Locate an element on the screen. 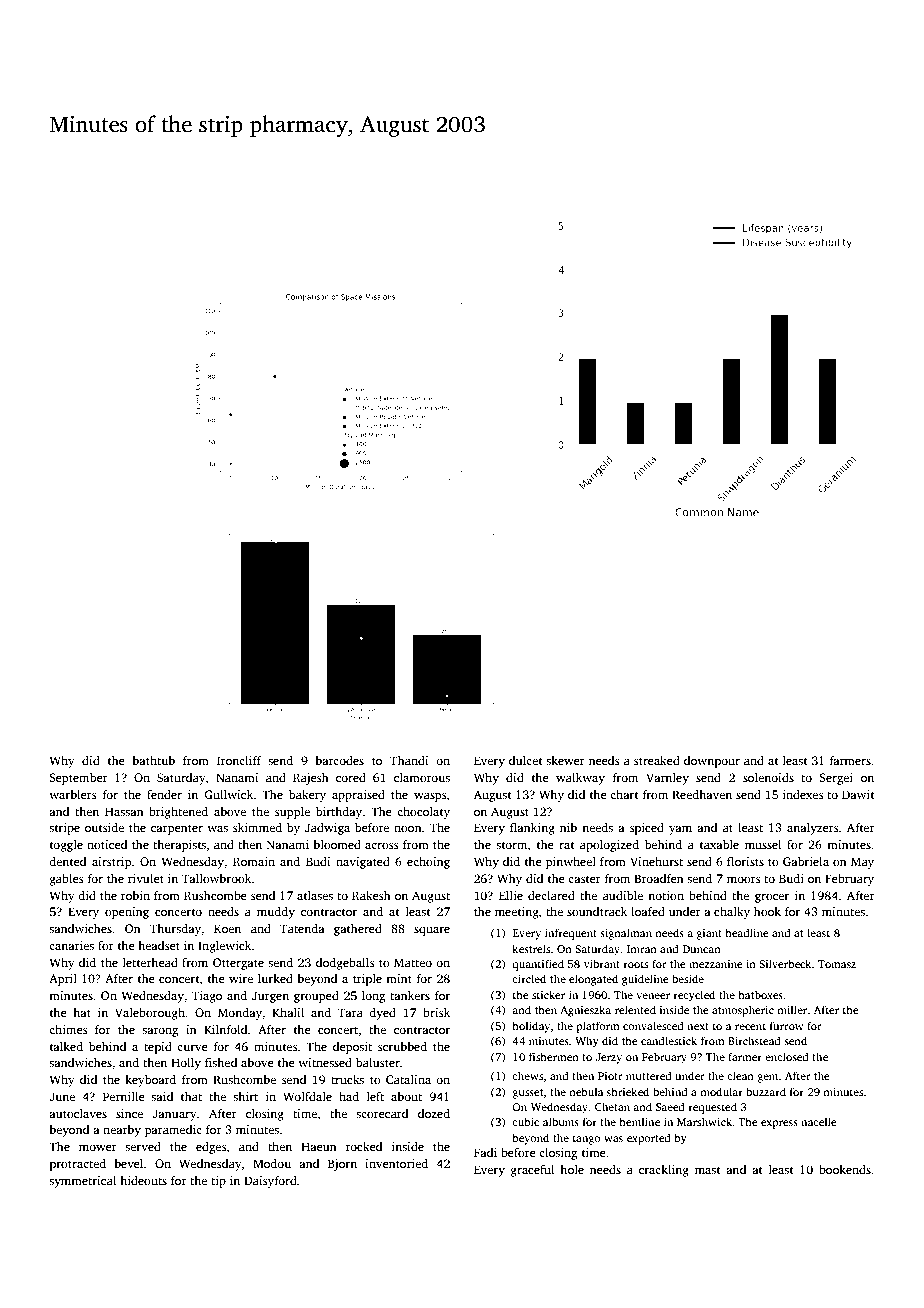 The image size is (924, 1308). gusset is located at coordinates (528, 1094).
